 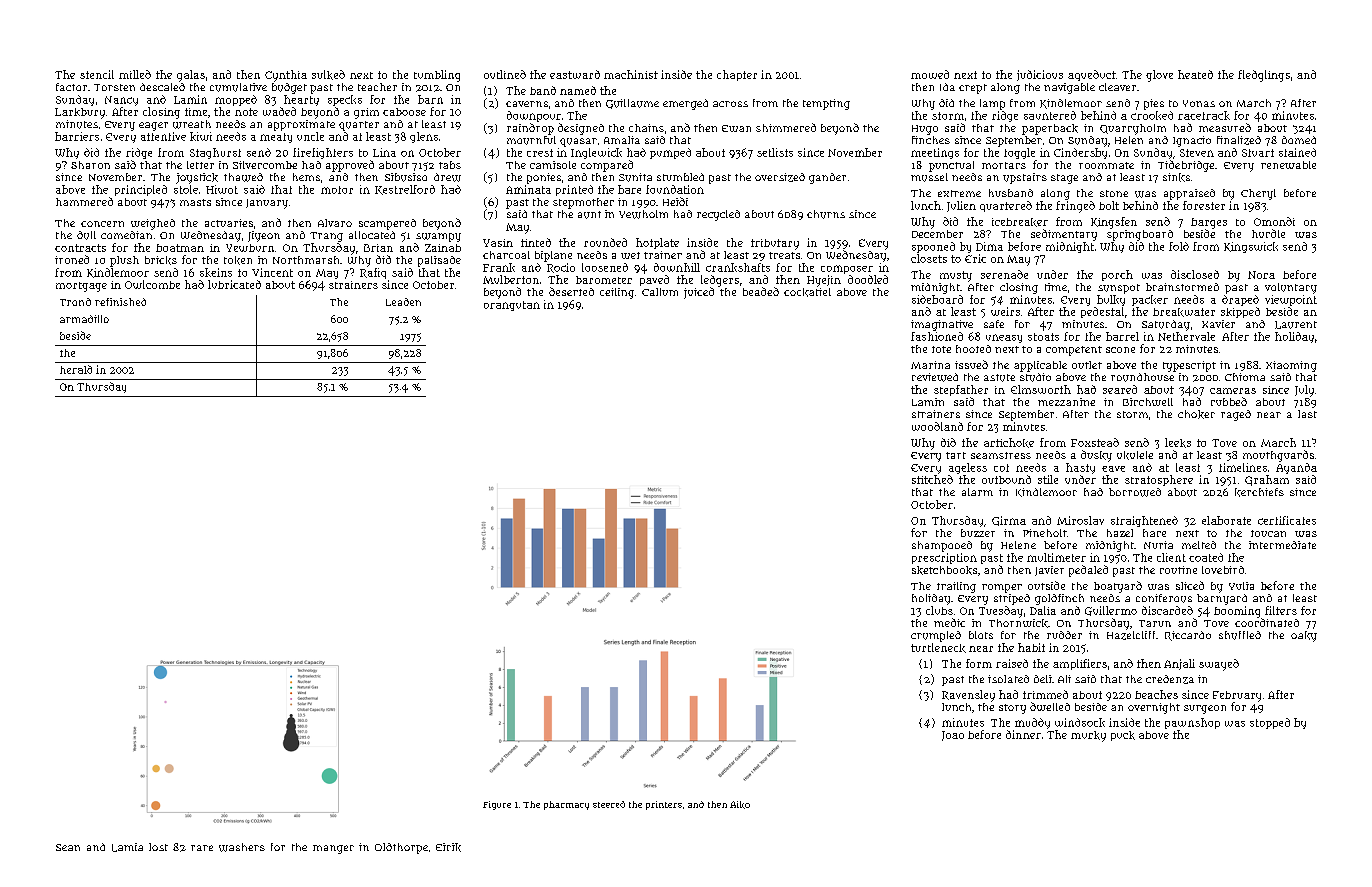 What do you see at coordinates (72, 259) in the screenshot?
I see `ironed` at bounding box center [72, 259].
